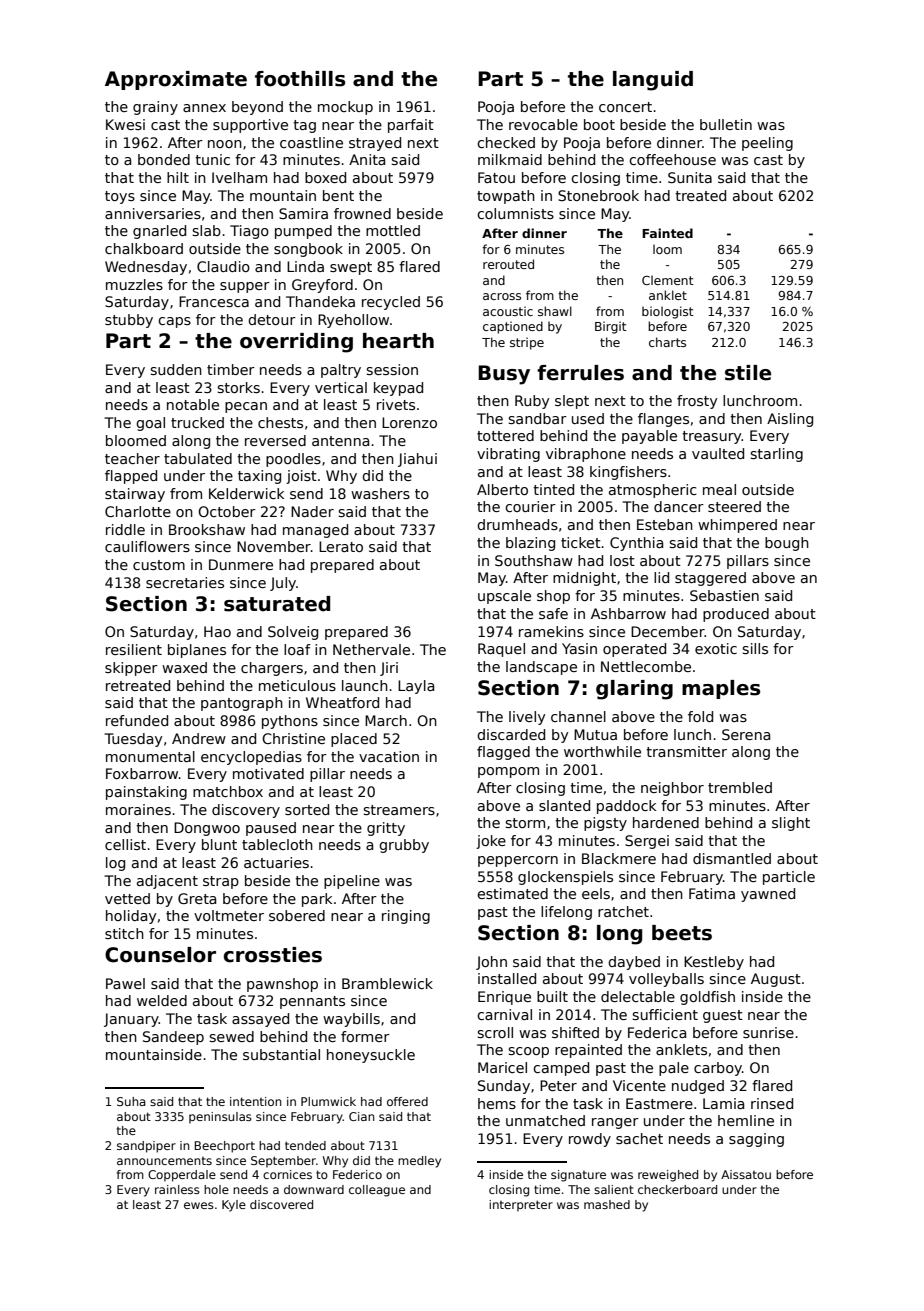 This screenshot has width=924, height=1311. What do you see at coordinates (572, 402) in the screenshot?
I see `slept` at bounding box center [572, 402].
